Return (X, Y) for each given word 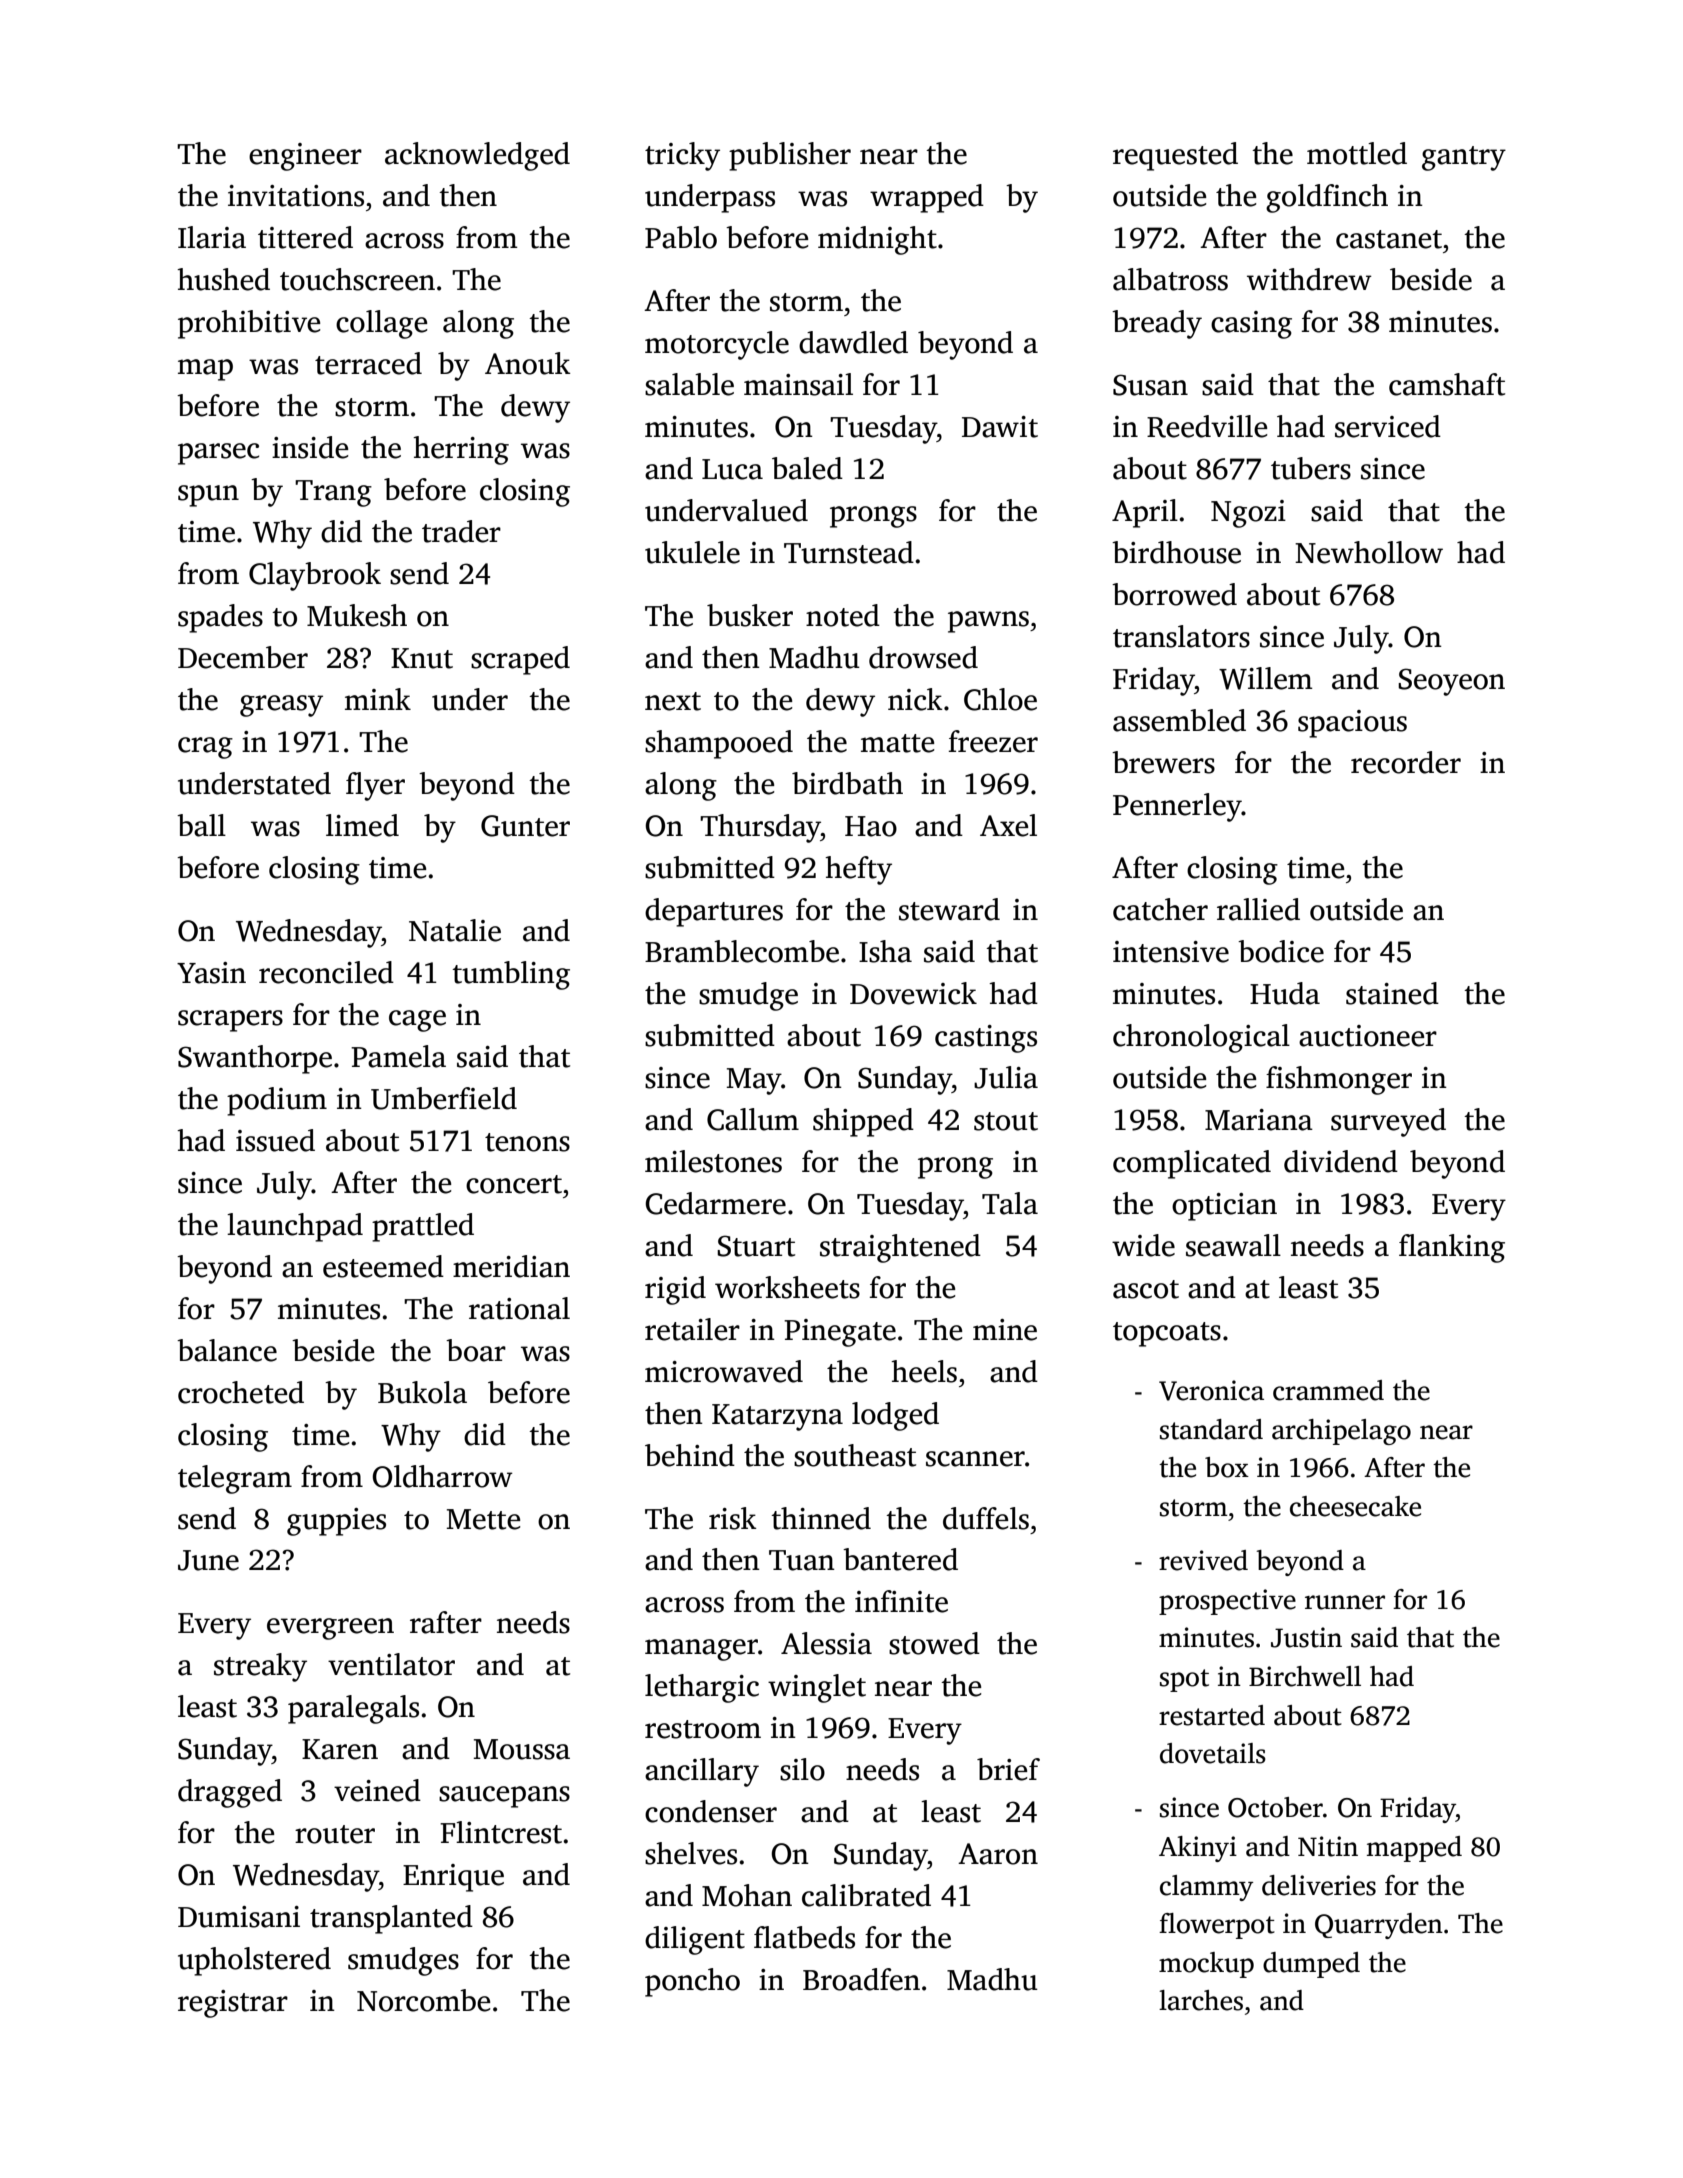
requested (1175, 156)
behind (690, 1455)
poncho (692, 1982)
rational (519, 1308)
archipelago (1341, 1432)
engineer (305, 157)
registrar (233, 2004)
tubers (1311, 468)
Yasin (211, 973)
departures (714, 912)
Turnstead (849, 552)
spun (208, 496)
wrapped (927, 198)
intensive (1171, 952)
